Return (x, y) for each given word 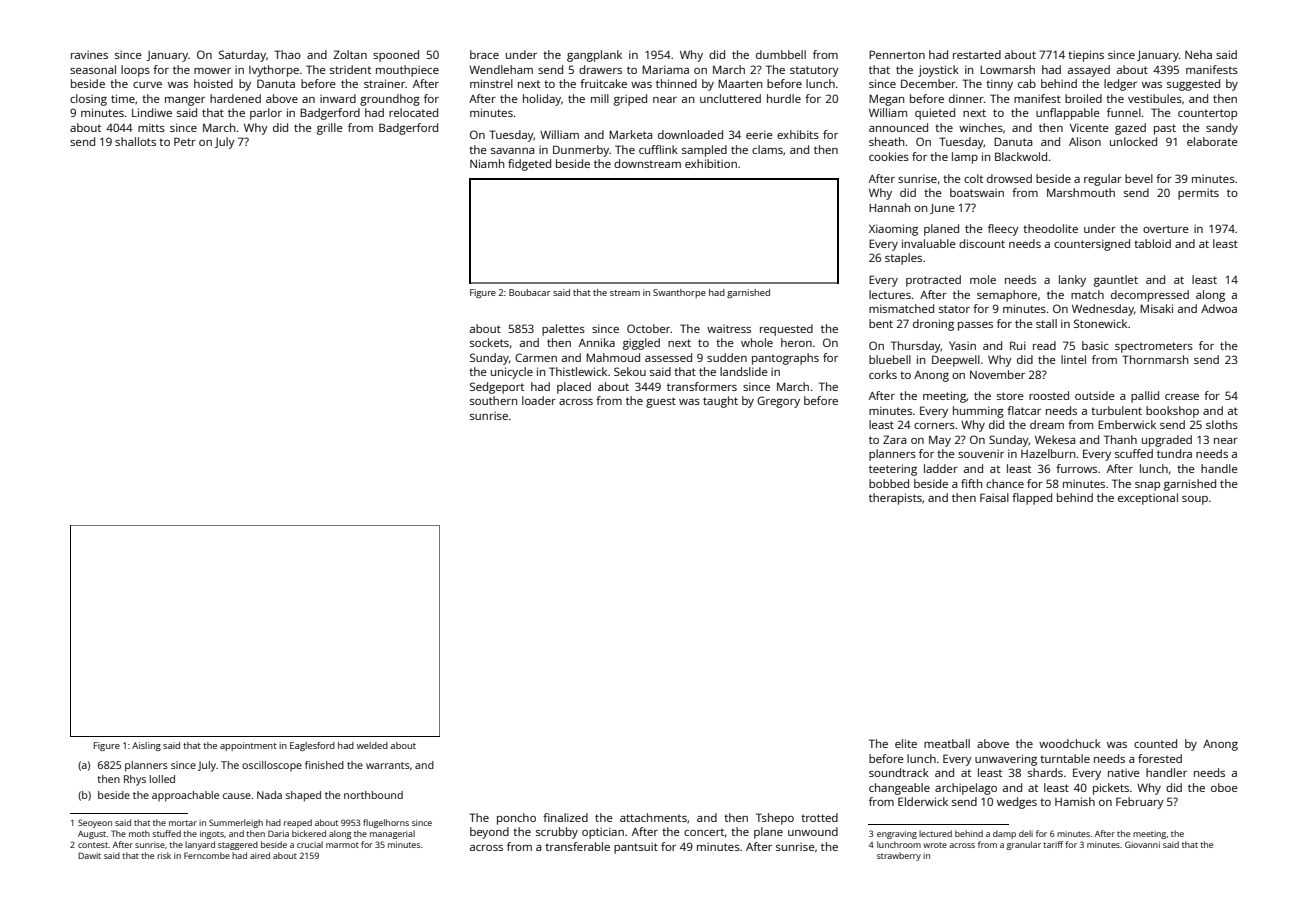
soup (1195, 500)
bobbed (889, 483)
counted (1155, 743)
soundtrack (899, 772)
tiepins (1086, 56)
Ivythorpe (274, 71)
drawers (600, 69)
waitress (729, 328)
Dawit (90, 855)
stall (1046, 323)
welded (372, 745)
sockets (489, 342)
